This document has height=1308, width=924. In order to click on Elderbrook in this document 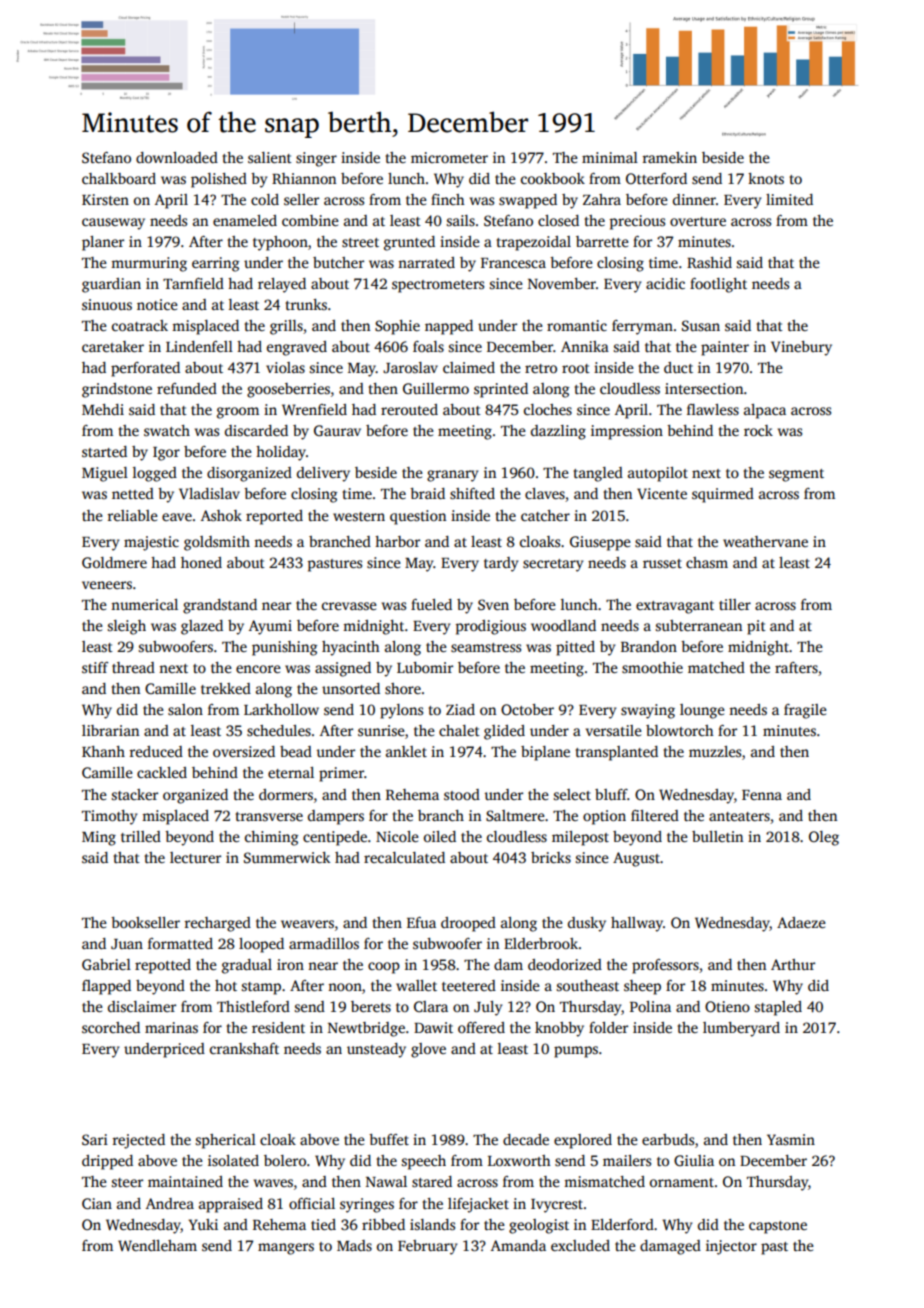, I will do `click(541, 943)`.
